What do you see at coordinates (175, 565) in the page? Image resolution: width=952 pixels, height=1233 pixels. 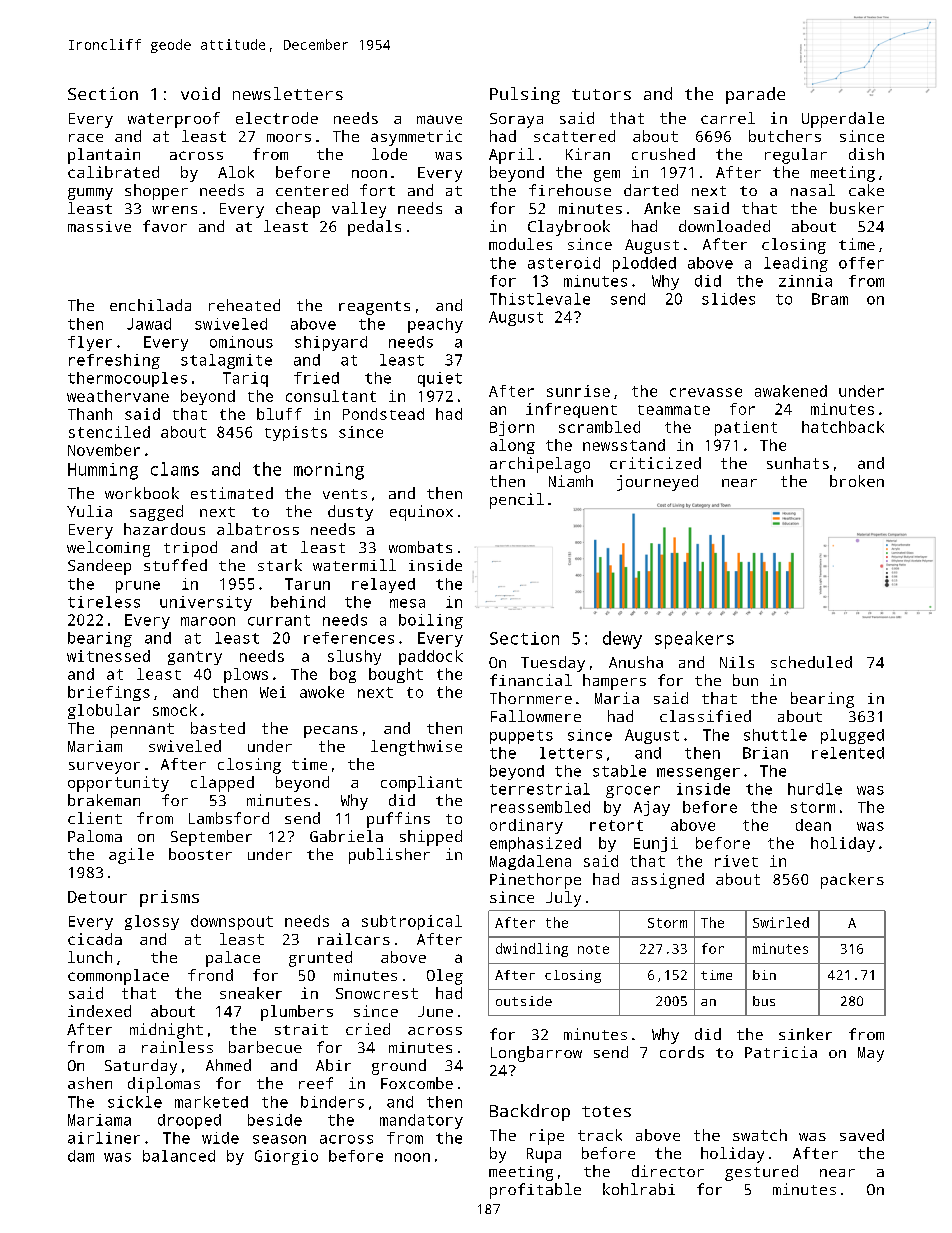 I see `stuffed` at bounding box center [175, 565].
